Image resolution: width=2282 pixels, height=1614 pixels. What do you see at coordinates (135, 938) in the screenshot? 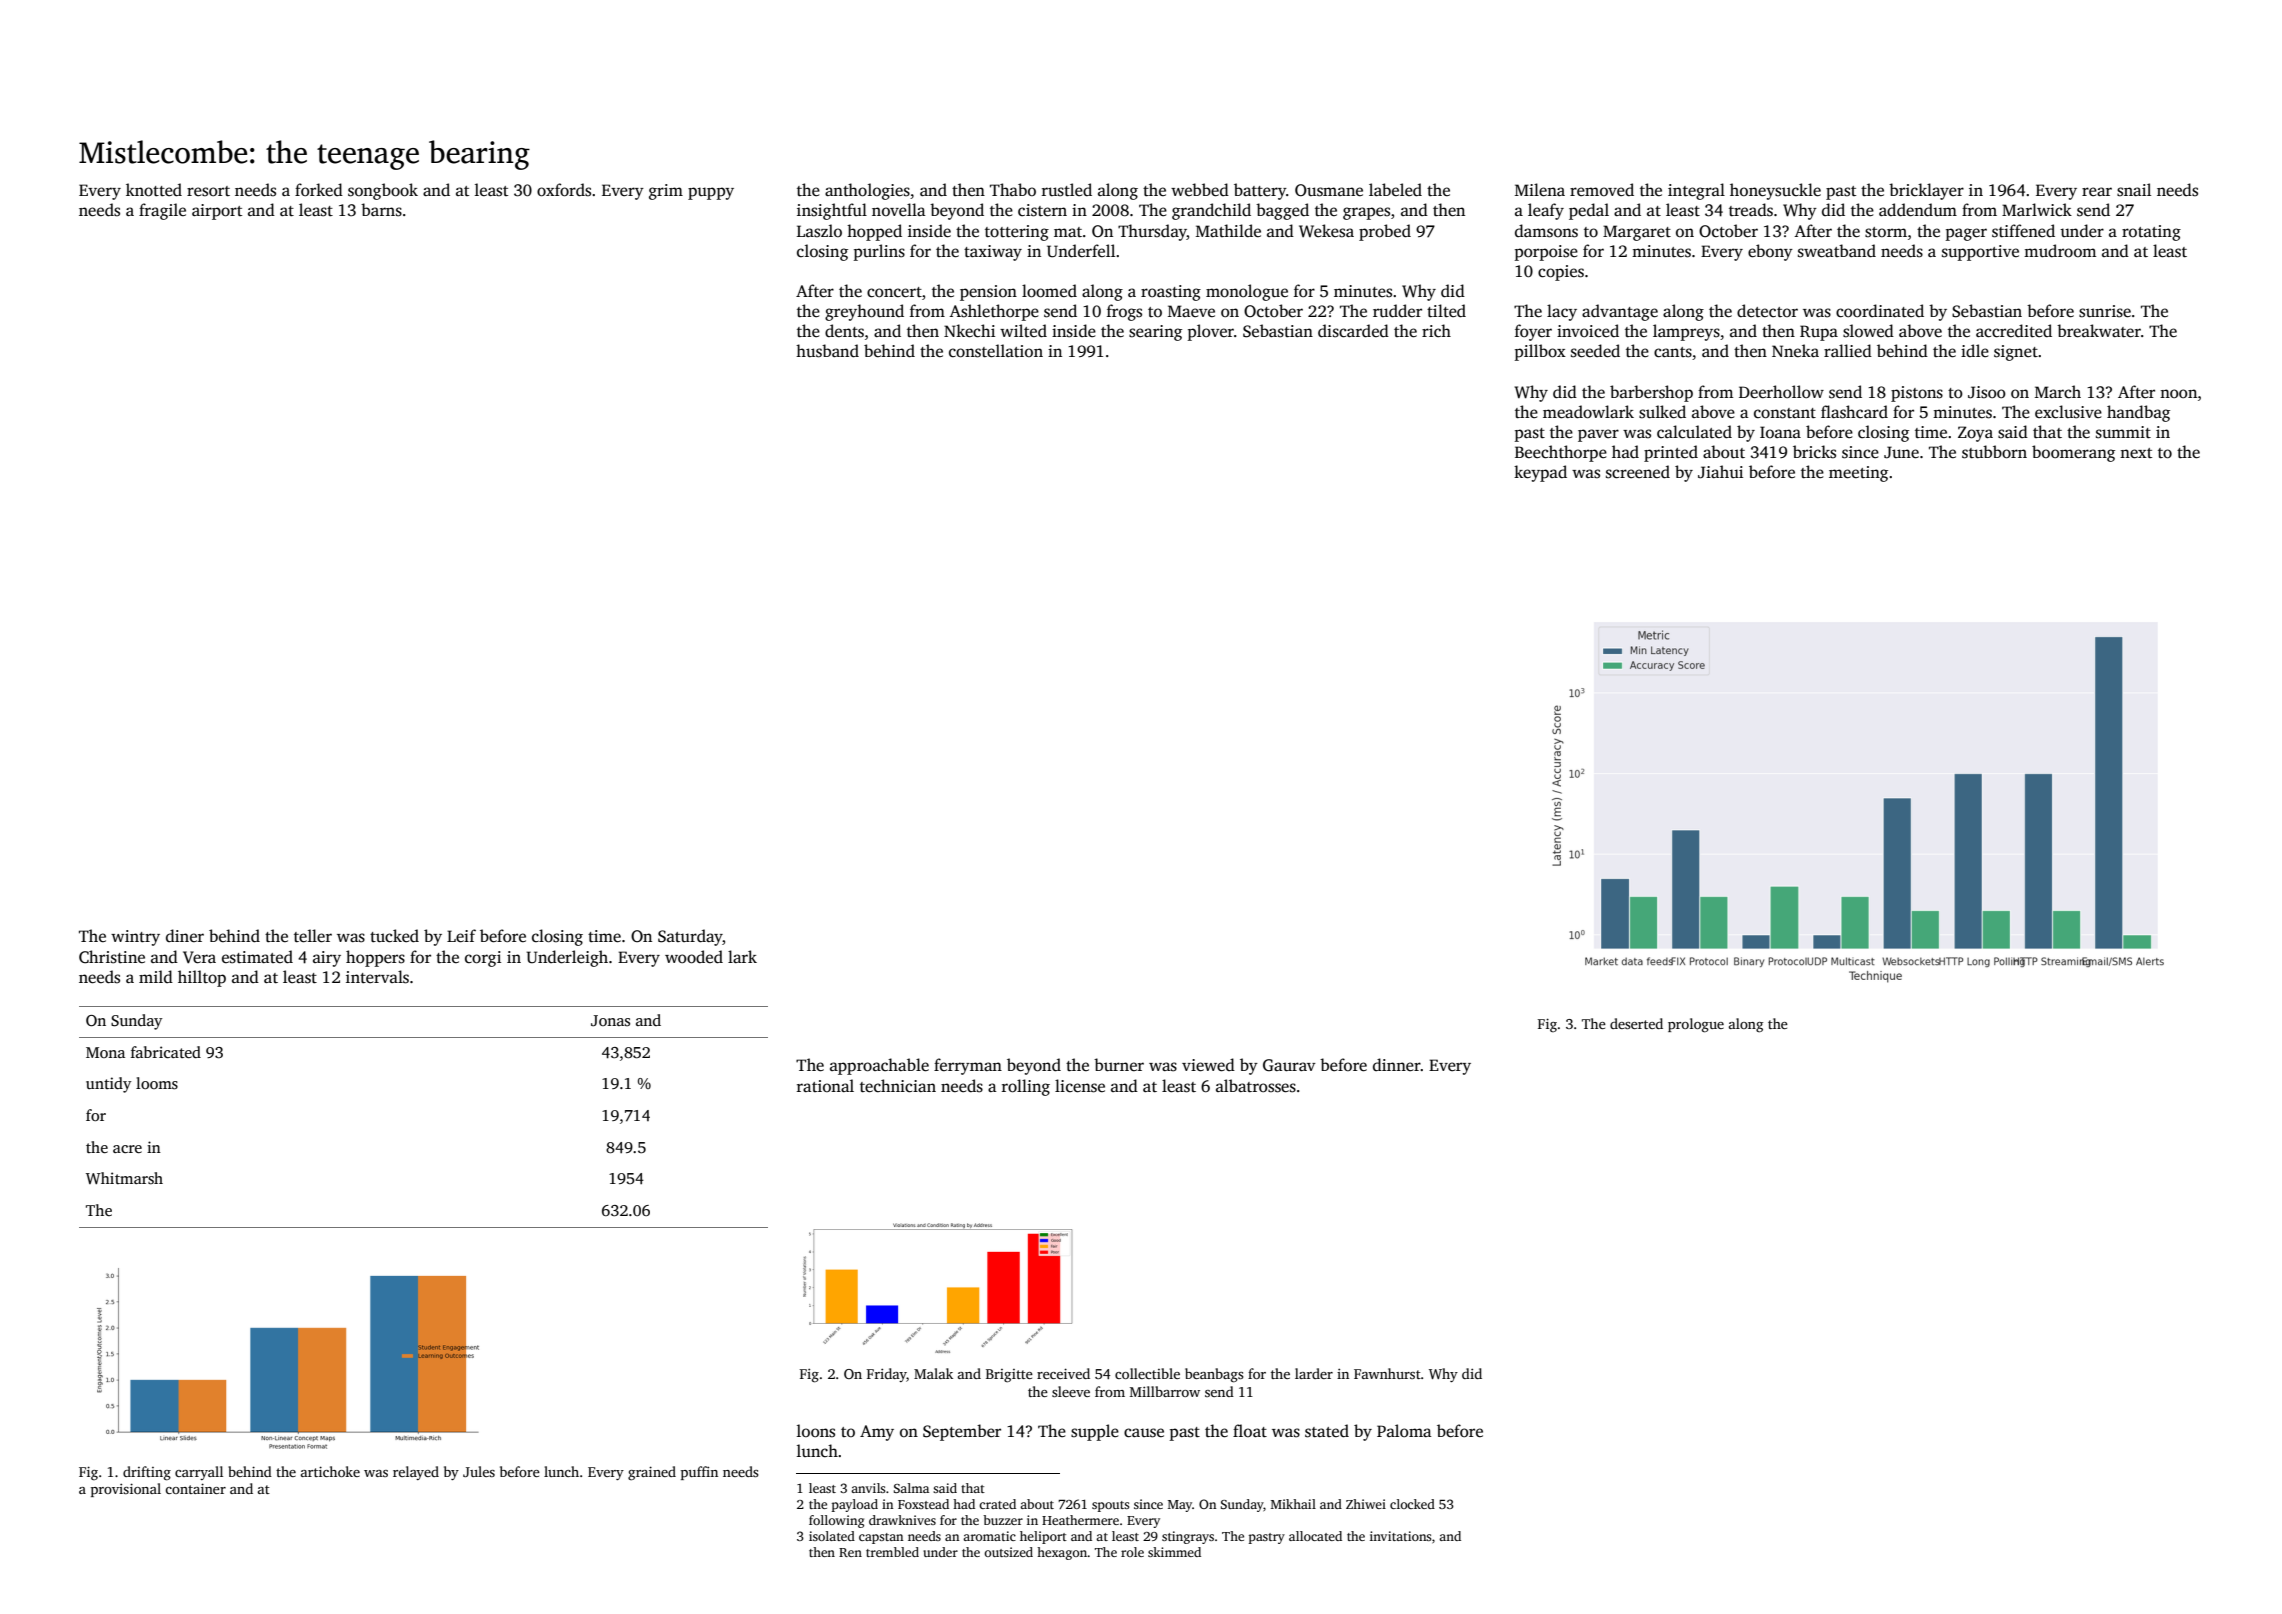
I see `wintry` at bounding box center [135, 938].
